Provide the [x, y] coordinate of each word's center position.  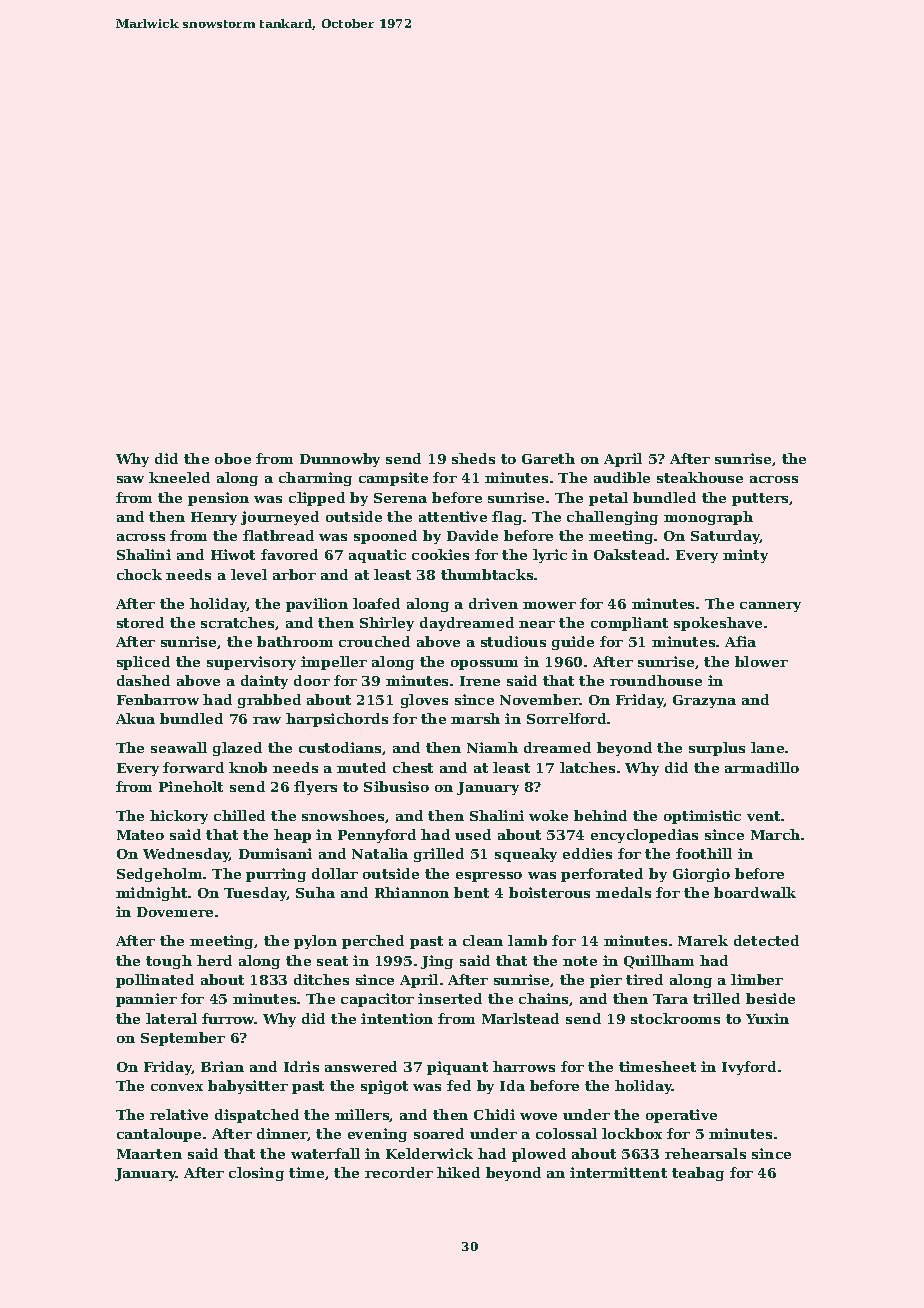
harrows [524, 1066]
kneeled [179, 477]
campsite [393, 479]
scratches [237, 622]
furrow [228, 1018]
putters [760, 499]
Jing [437, 962]
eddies [587, 853]
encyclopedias [644, 836]
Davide [472, 535]
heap [292, 836]
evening [377, 1135]
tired [644, 979]
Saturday [725, 537]
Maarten [149, 1154]
